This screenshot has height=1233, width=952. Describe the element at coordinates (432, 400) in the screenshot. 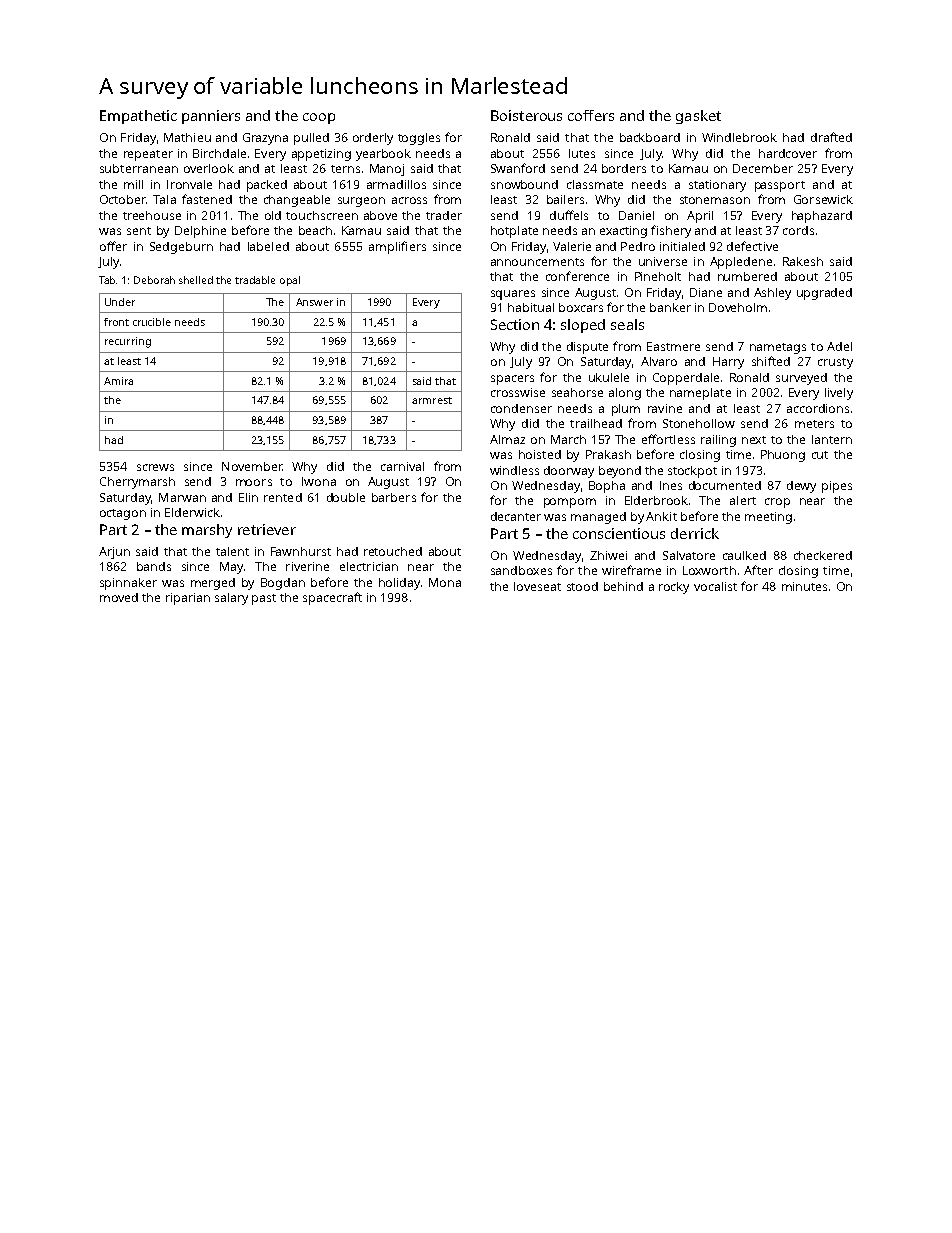

I see `armrest` at that location.
